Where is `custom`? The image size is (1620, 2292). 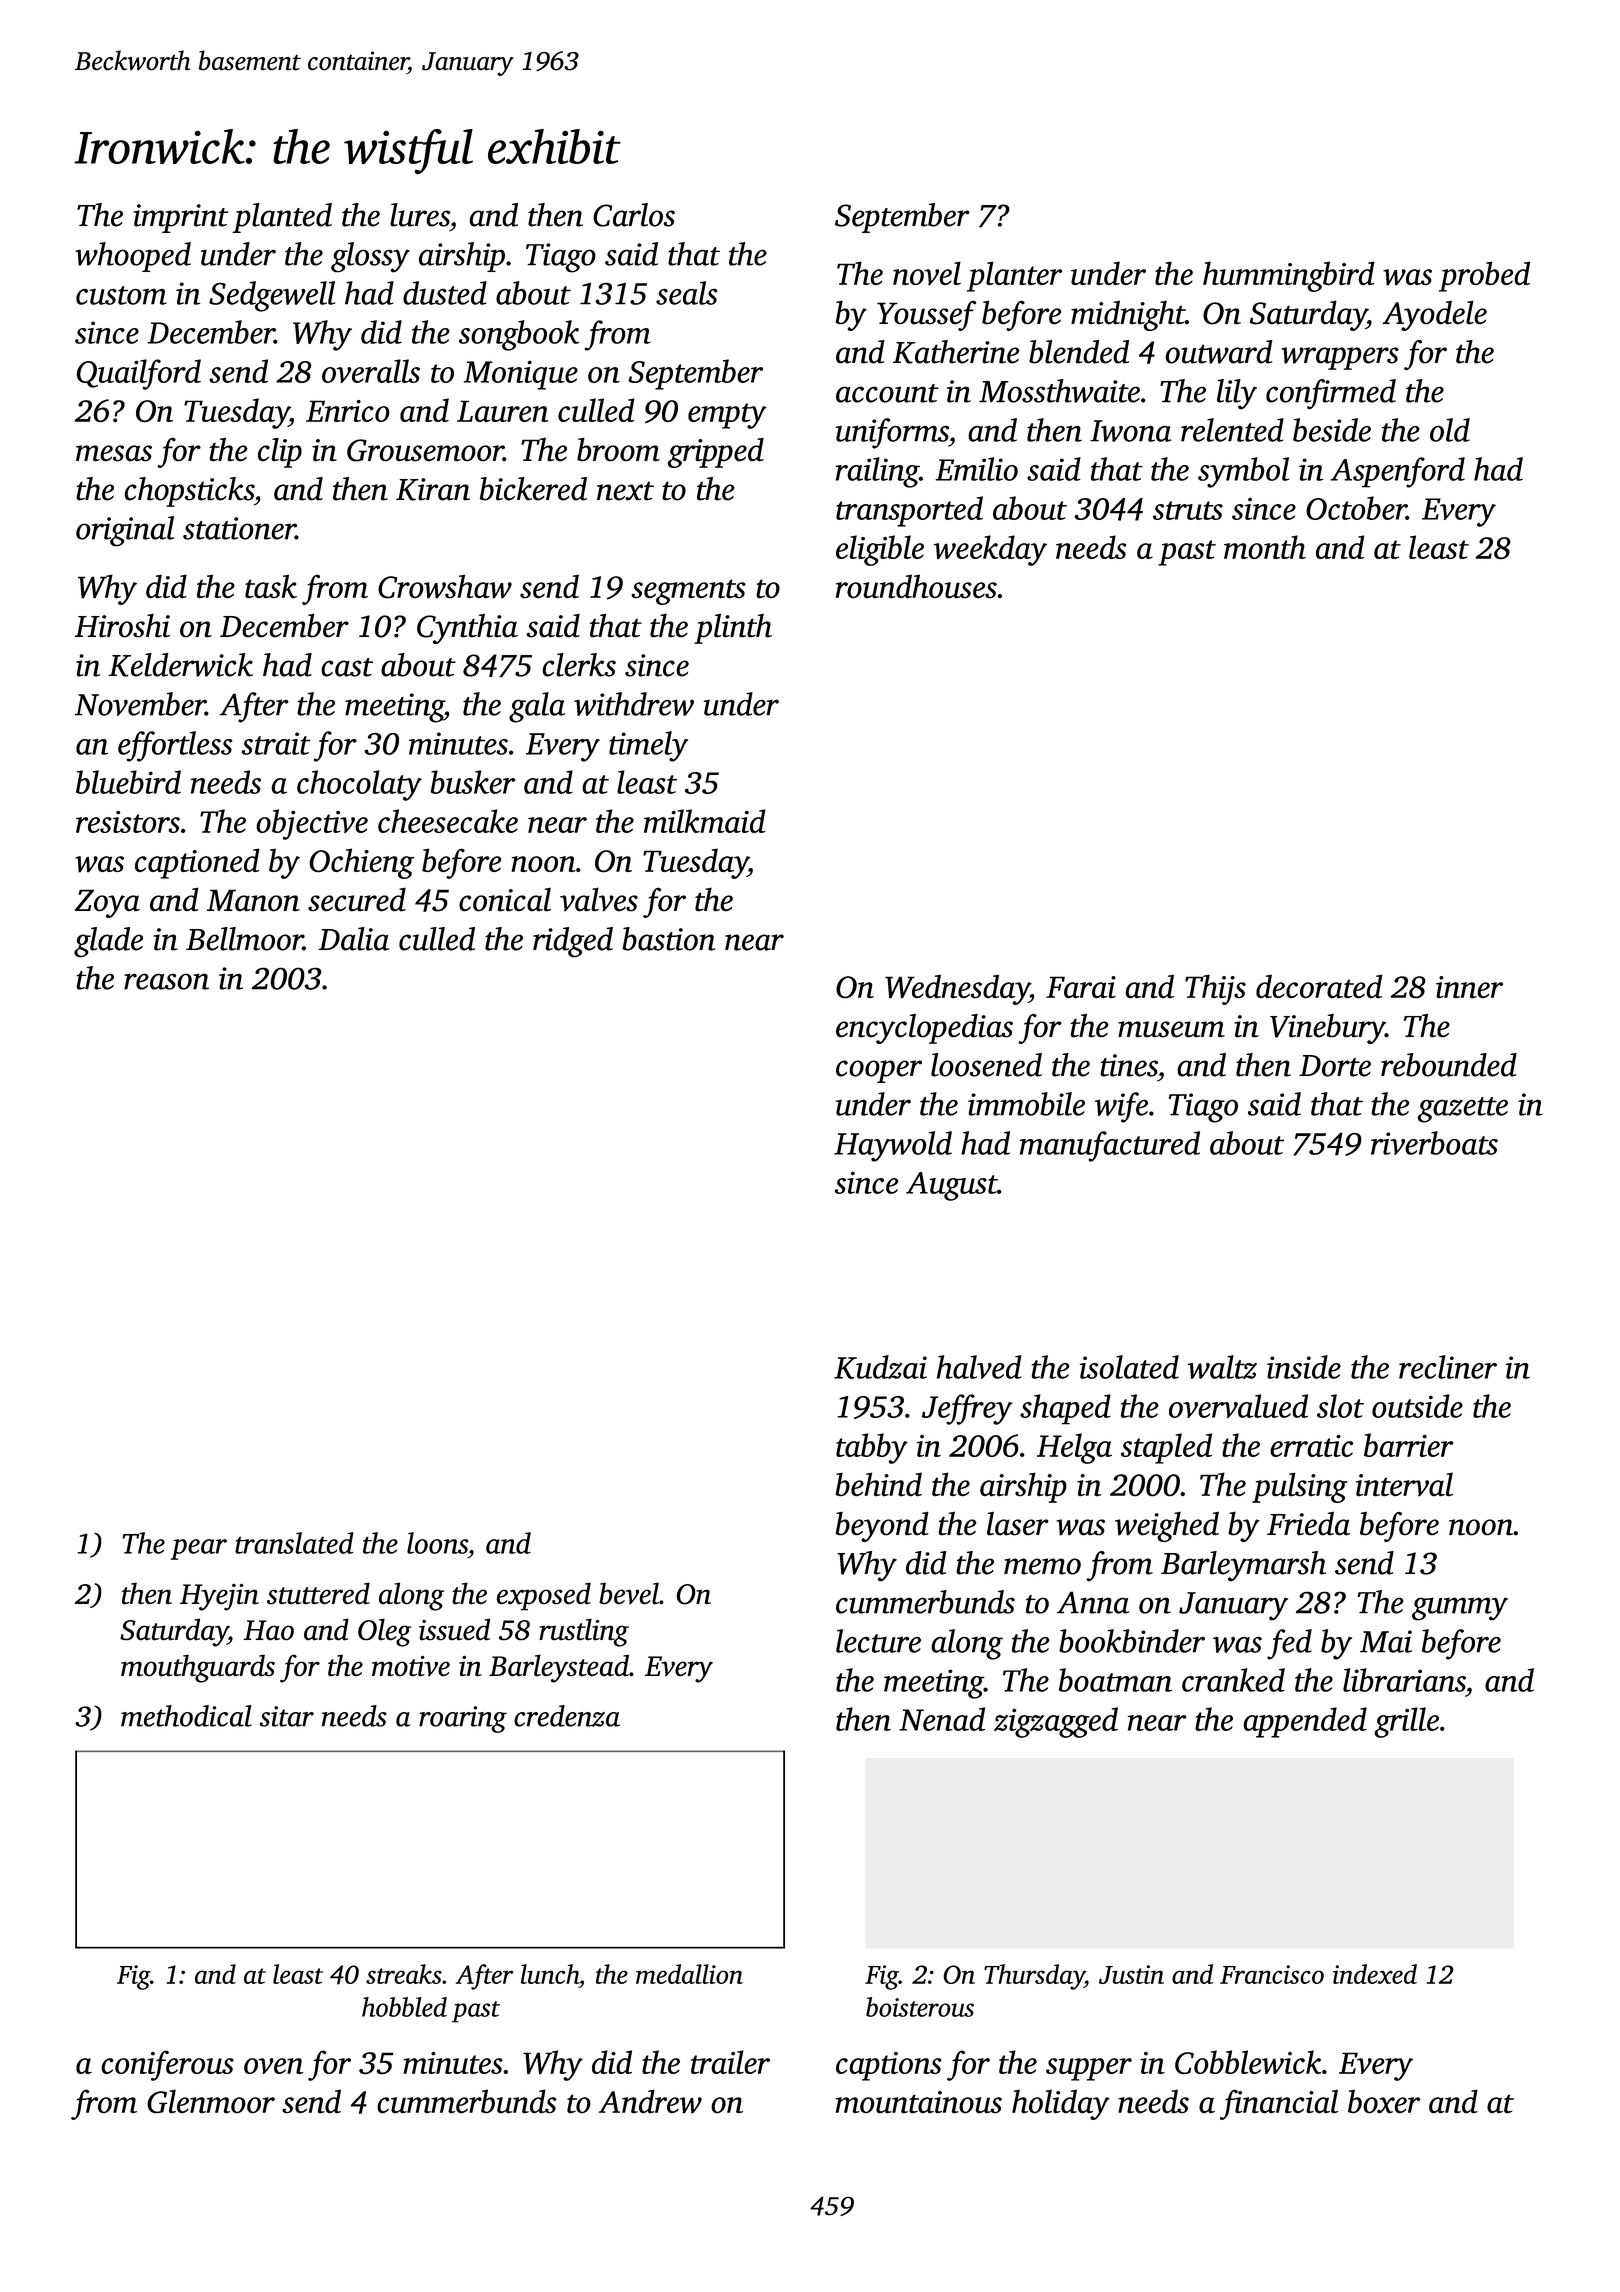
custom is located at coordinates (121, 295).
